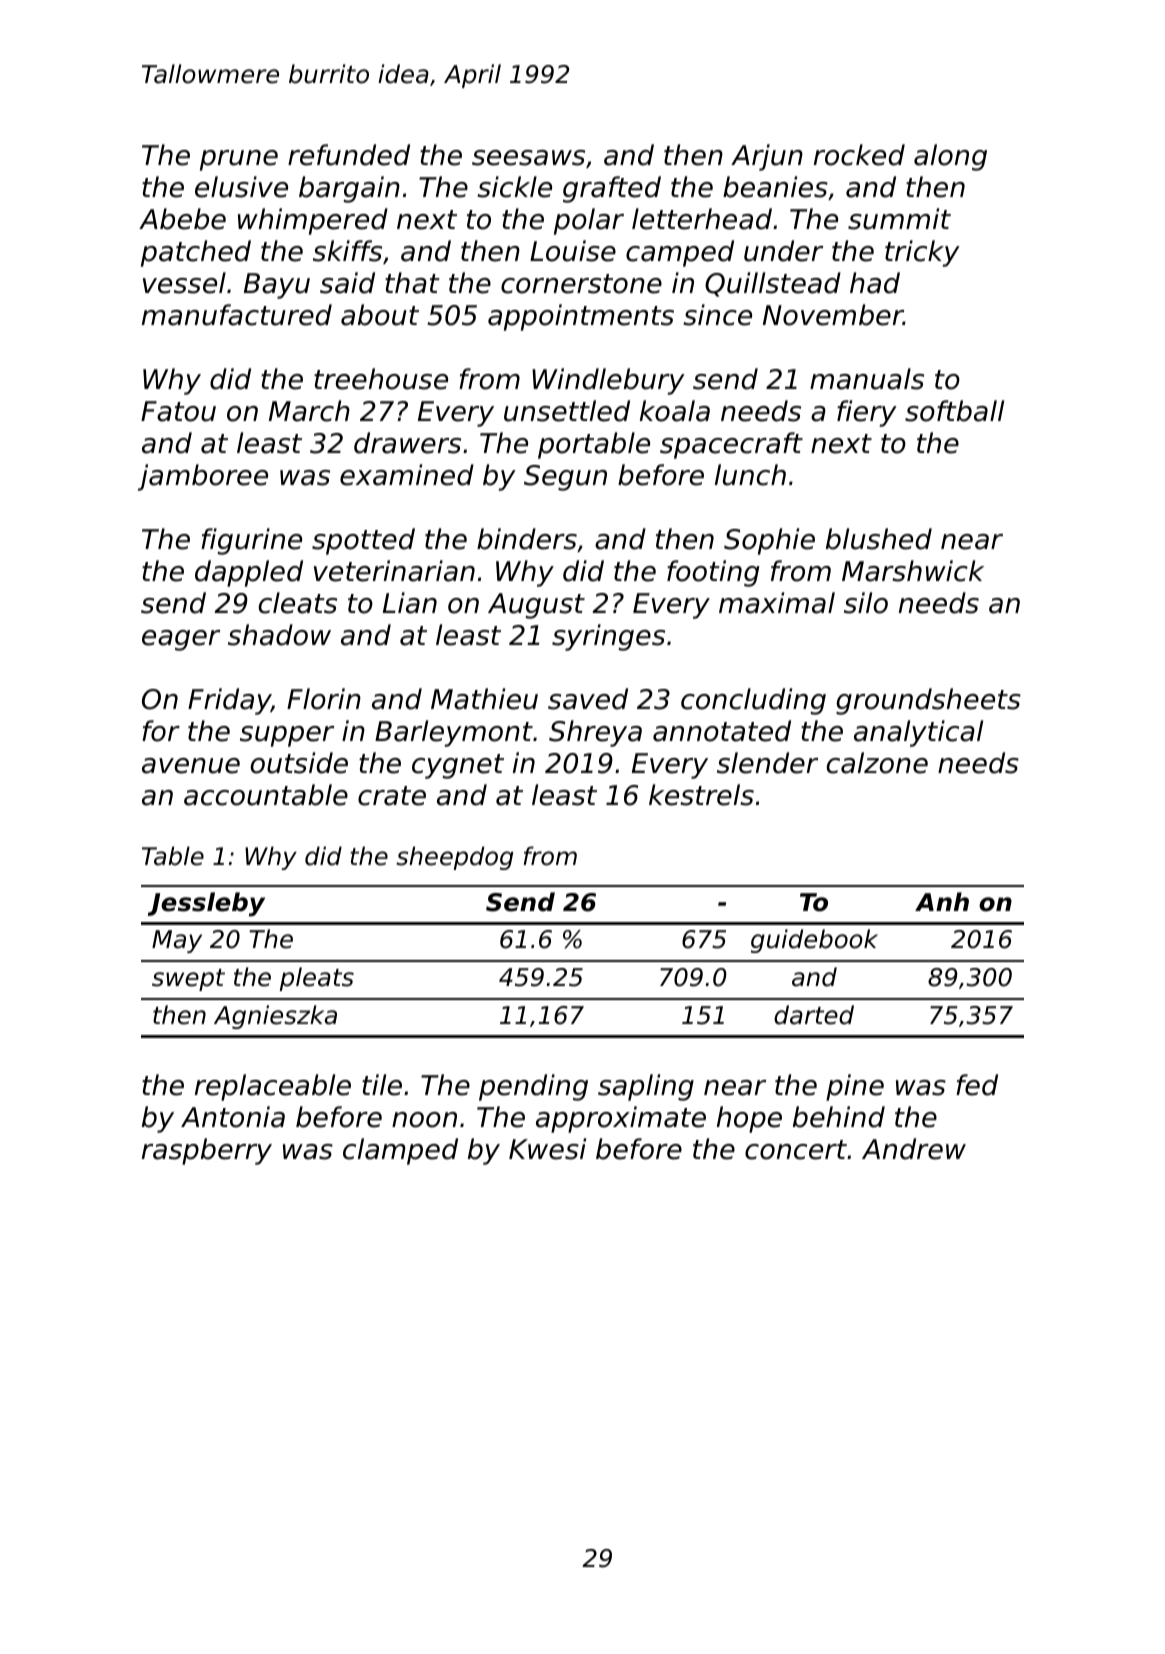  What do you see at coordinates (814, 941) in the screenshot?
I see `guidebook` at bounding box center [814, 941].
